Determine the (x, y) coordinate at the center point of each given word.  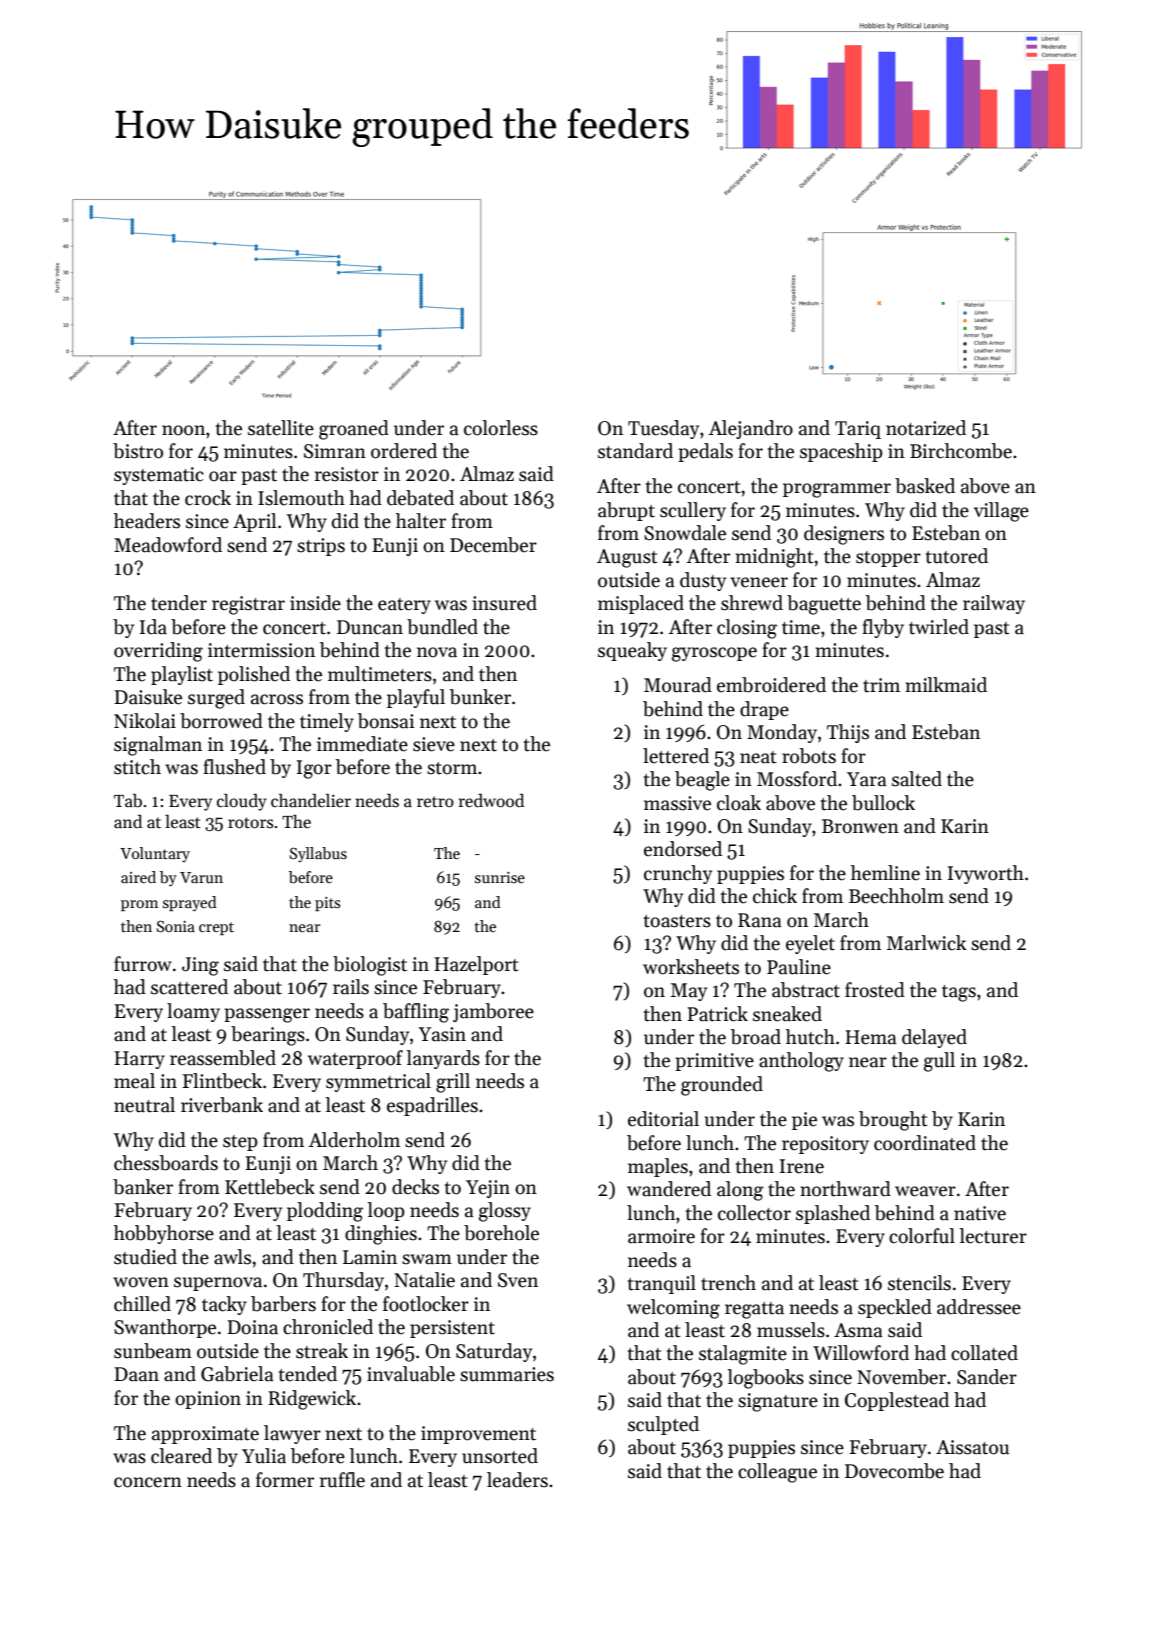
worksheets (691, 967)
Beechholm (896, 896)
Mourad (678, 685)
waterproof (355, 1059)
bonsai (386, 721)
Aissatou (972, 1447)
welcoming (673, 1309)
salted (917, 779)
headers (147, 521)
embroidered (771, 685)
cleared (181, 1456)
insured (504, 603)
